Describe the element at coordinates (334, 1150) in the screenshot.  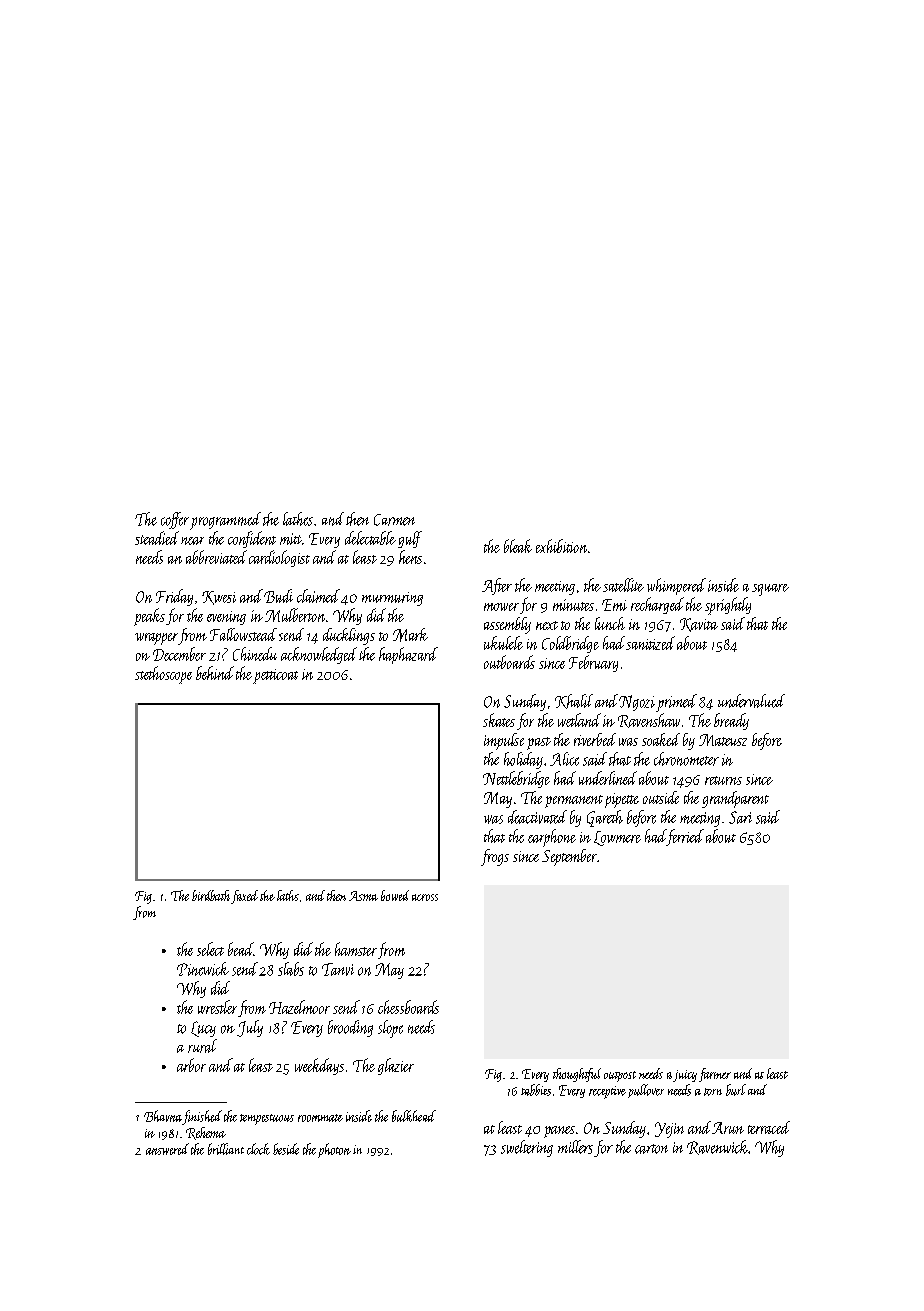
I see `photon` at that location.
